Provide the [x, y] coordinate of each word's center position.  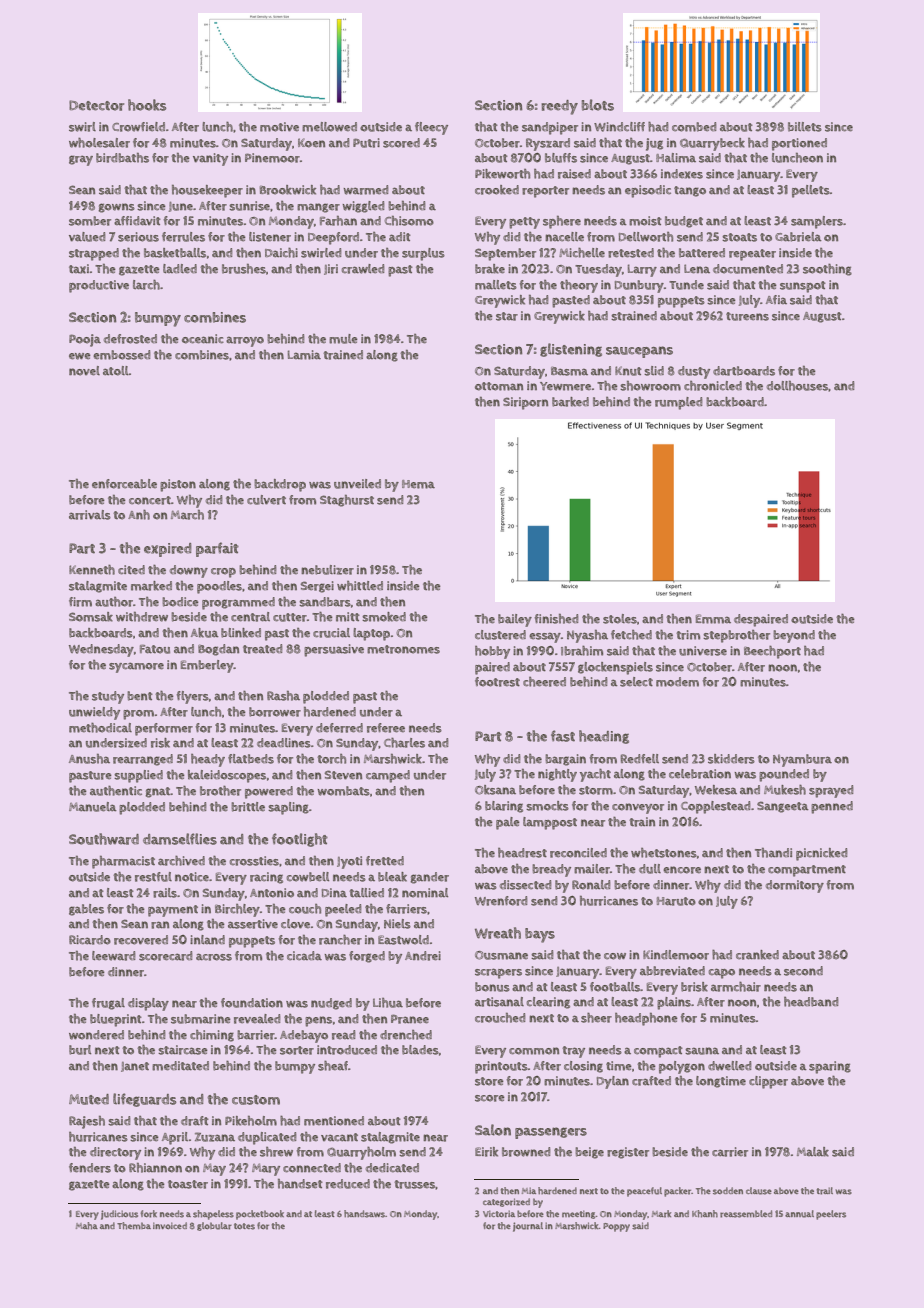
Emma [713, 619]
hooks [147, 105]
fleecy [431, 128]
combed [694, 127]
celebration [700, 774]
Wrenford [501, 901]
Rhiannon [155, 1168]
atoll [116, 371]
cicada [304, 955]
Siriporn [525, 403]
